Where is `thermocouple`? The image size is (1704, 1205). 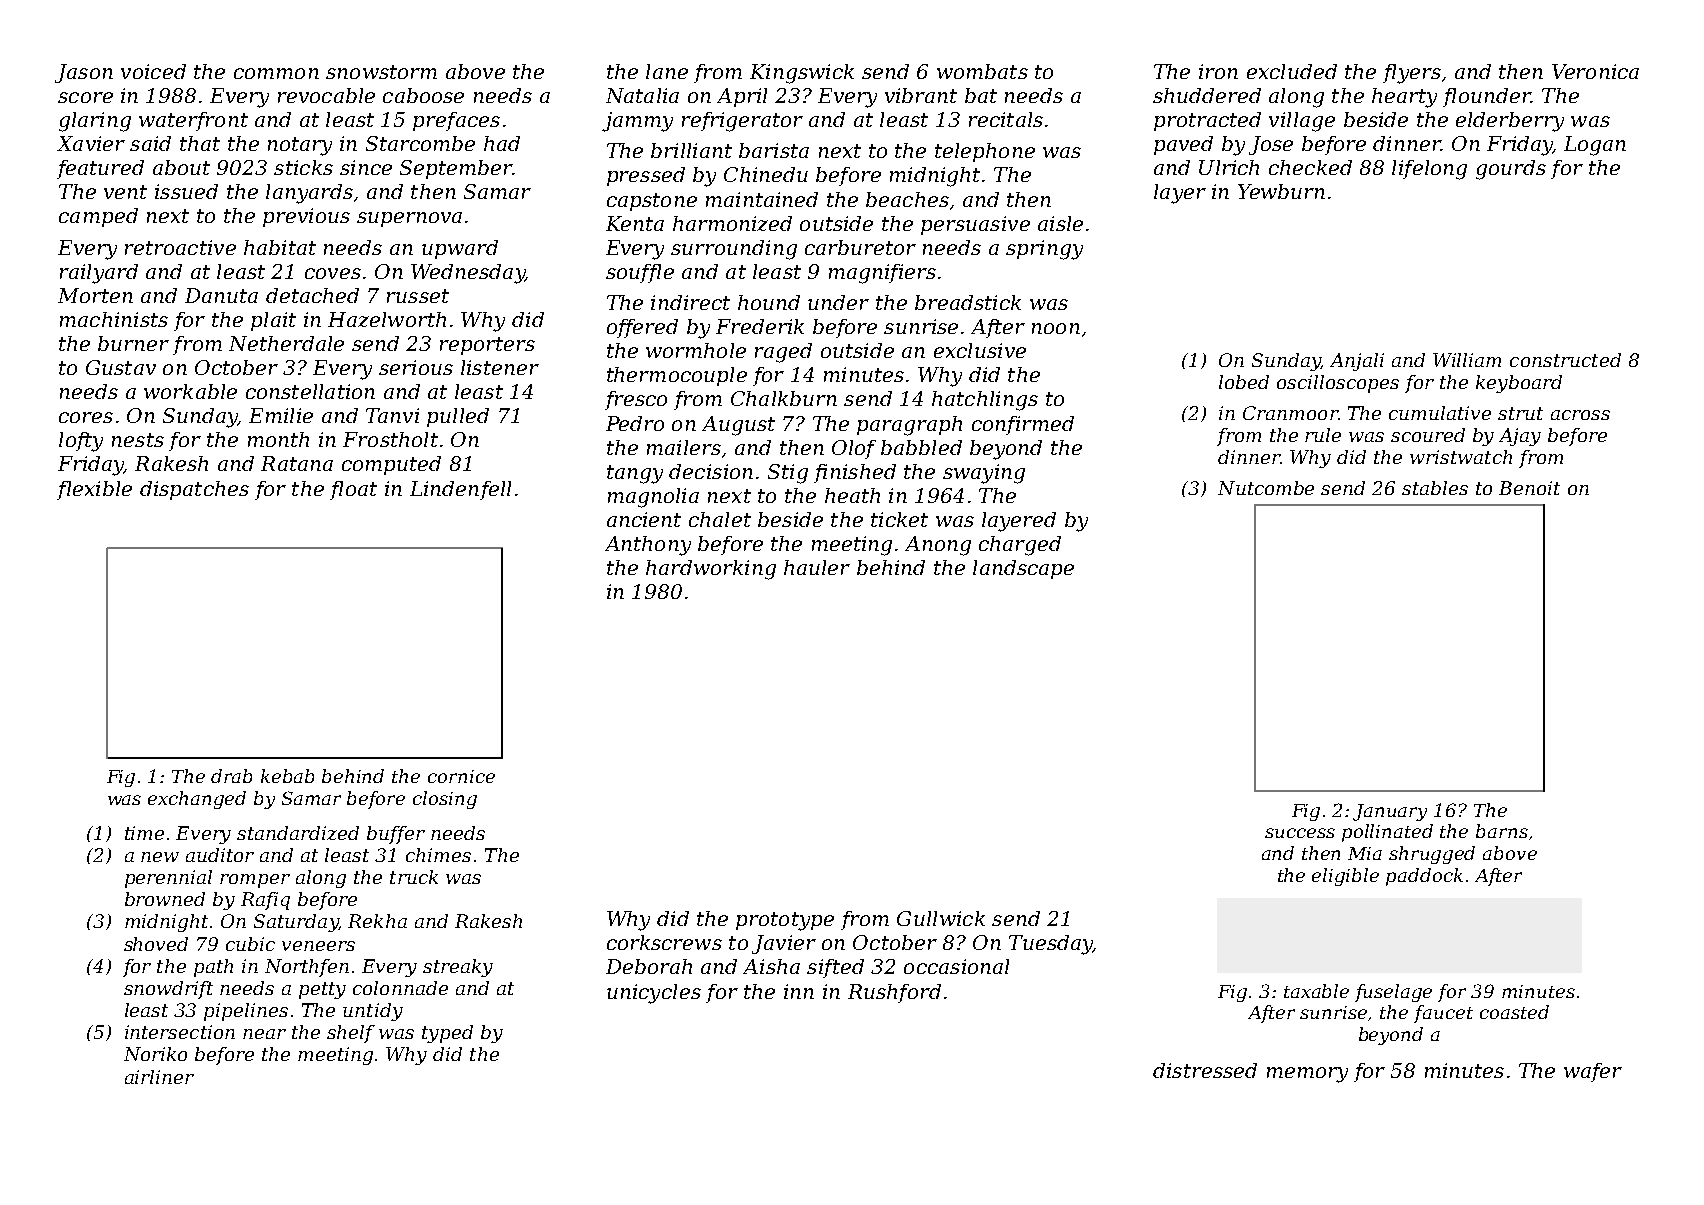 thermocouple is located at coordinates (677, 376).
